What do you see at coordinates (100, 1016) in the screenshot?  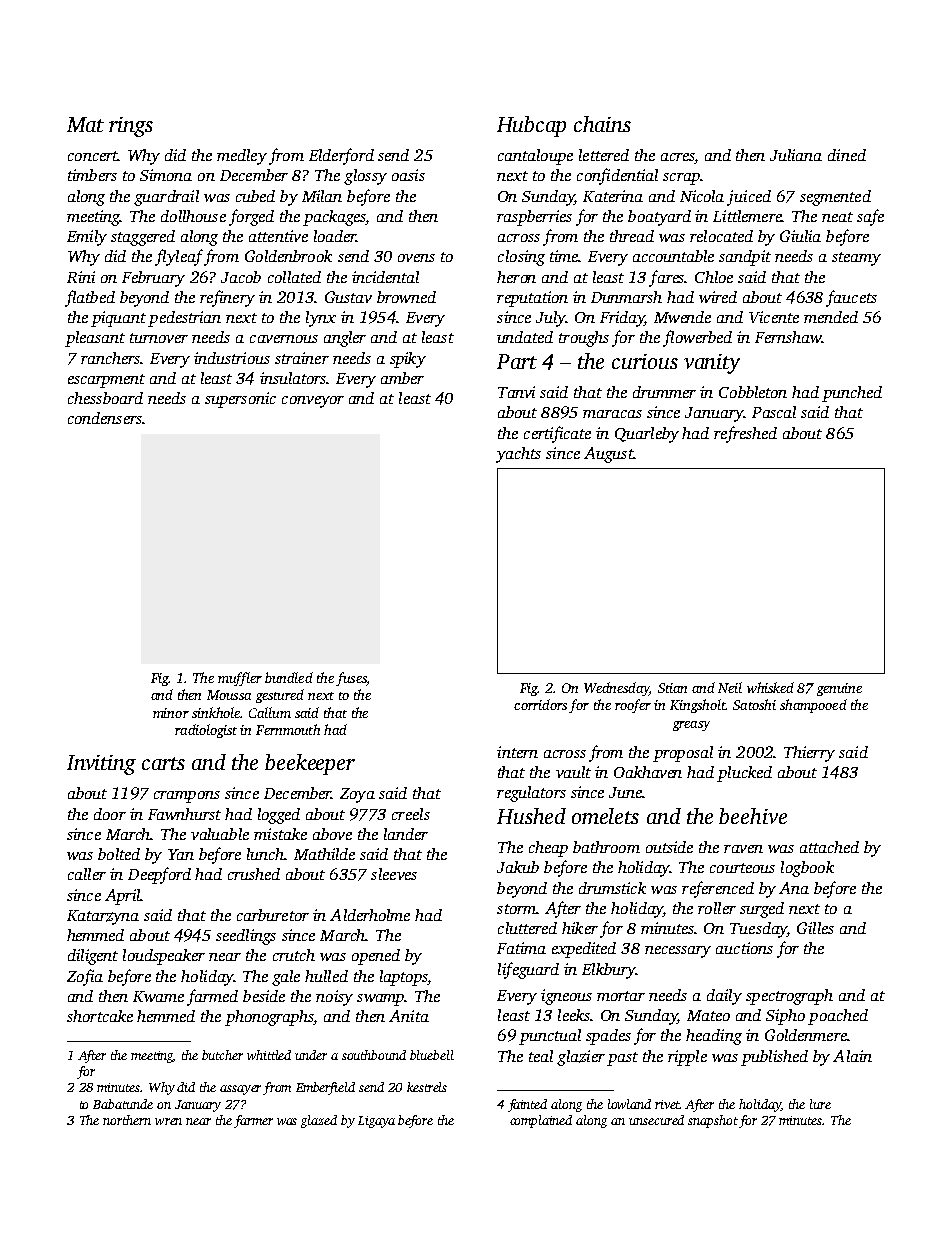 I see `shortcake` at bounding box center [100, 1016].
